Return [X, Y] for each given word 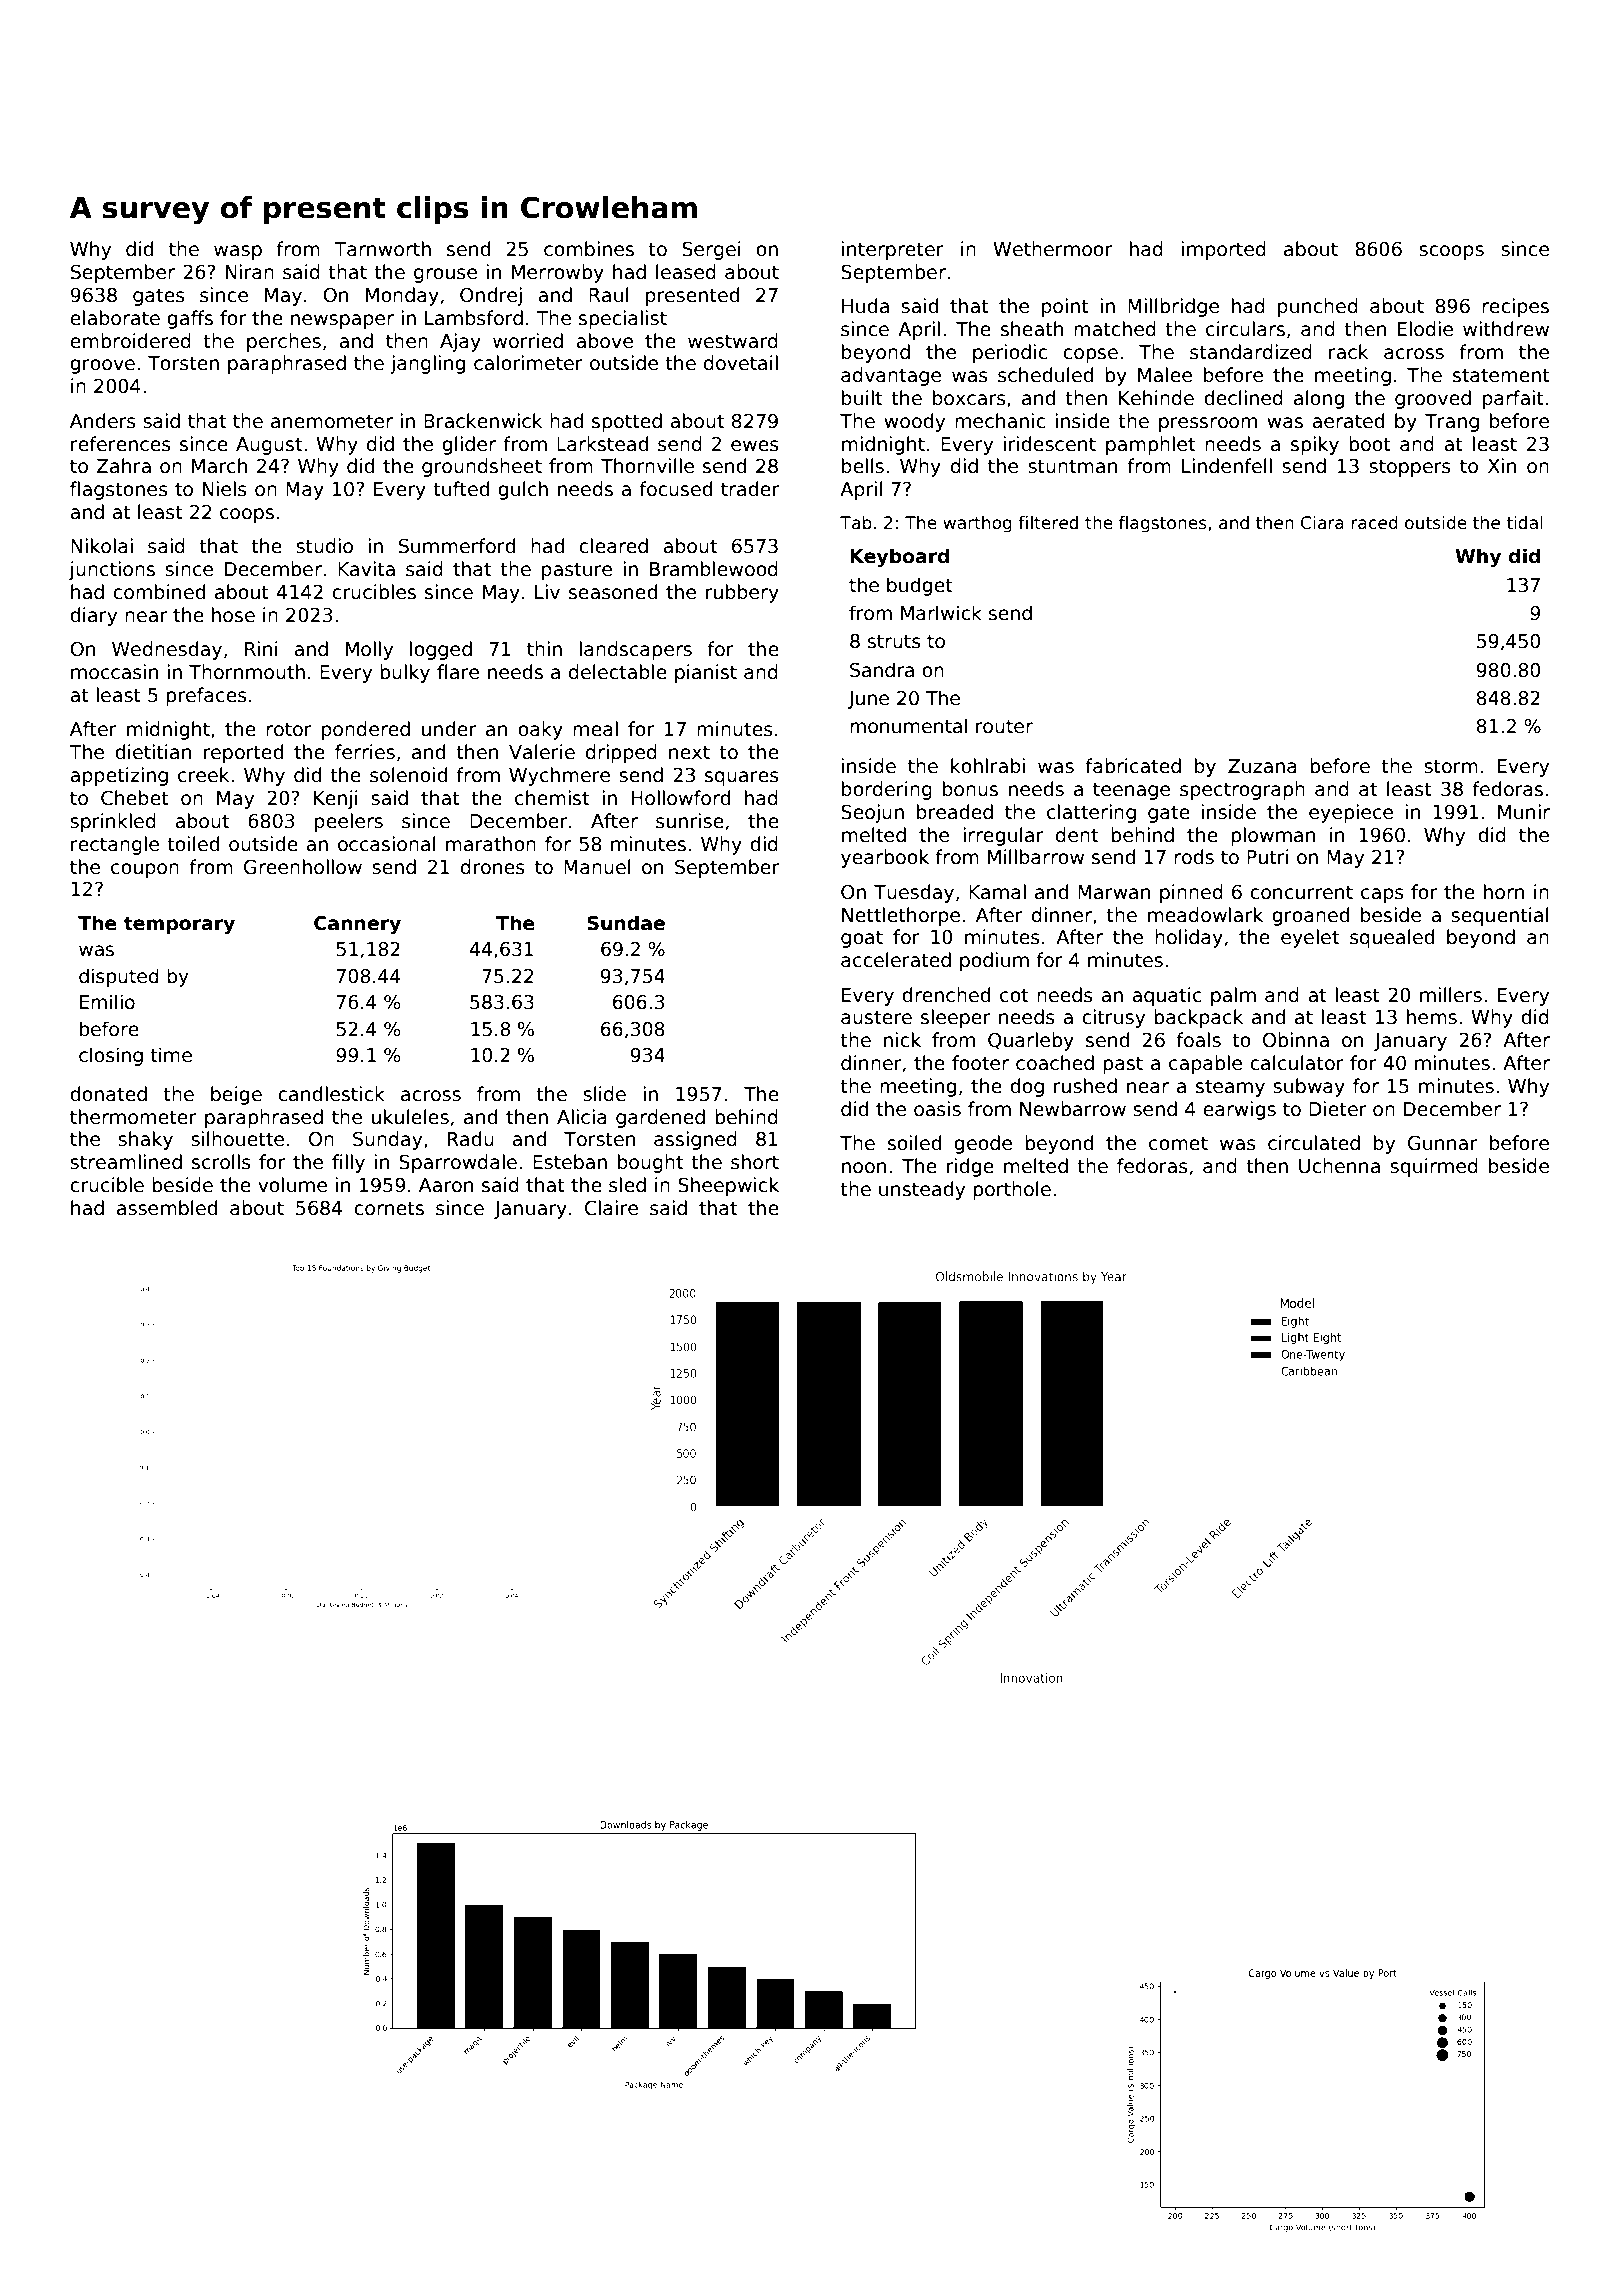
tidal [1524, 523]
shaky [145, 1140]
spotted [627, 422]
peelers [349, 822]
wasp [238, 252]
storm [1451, 766]
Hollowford [681, 798]
